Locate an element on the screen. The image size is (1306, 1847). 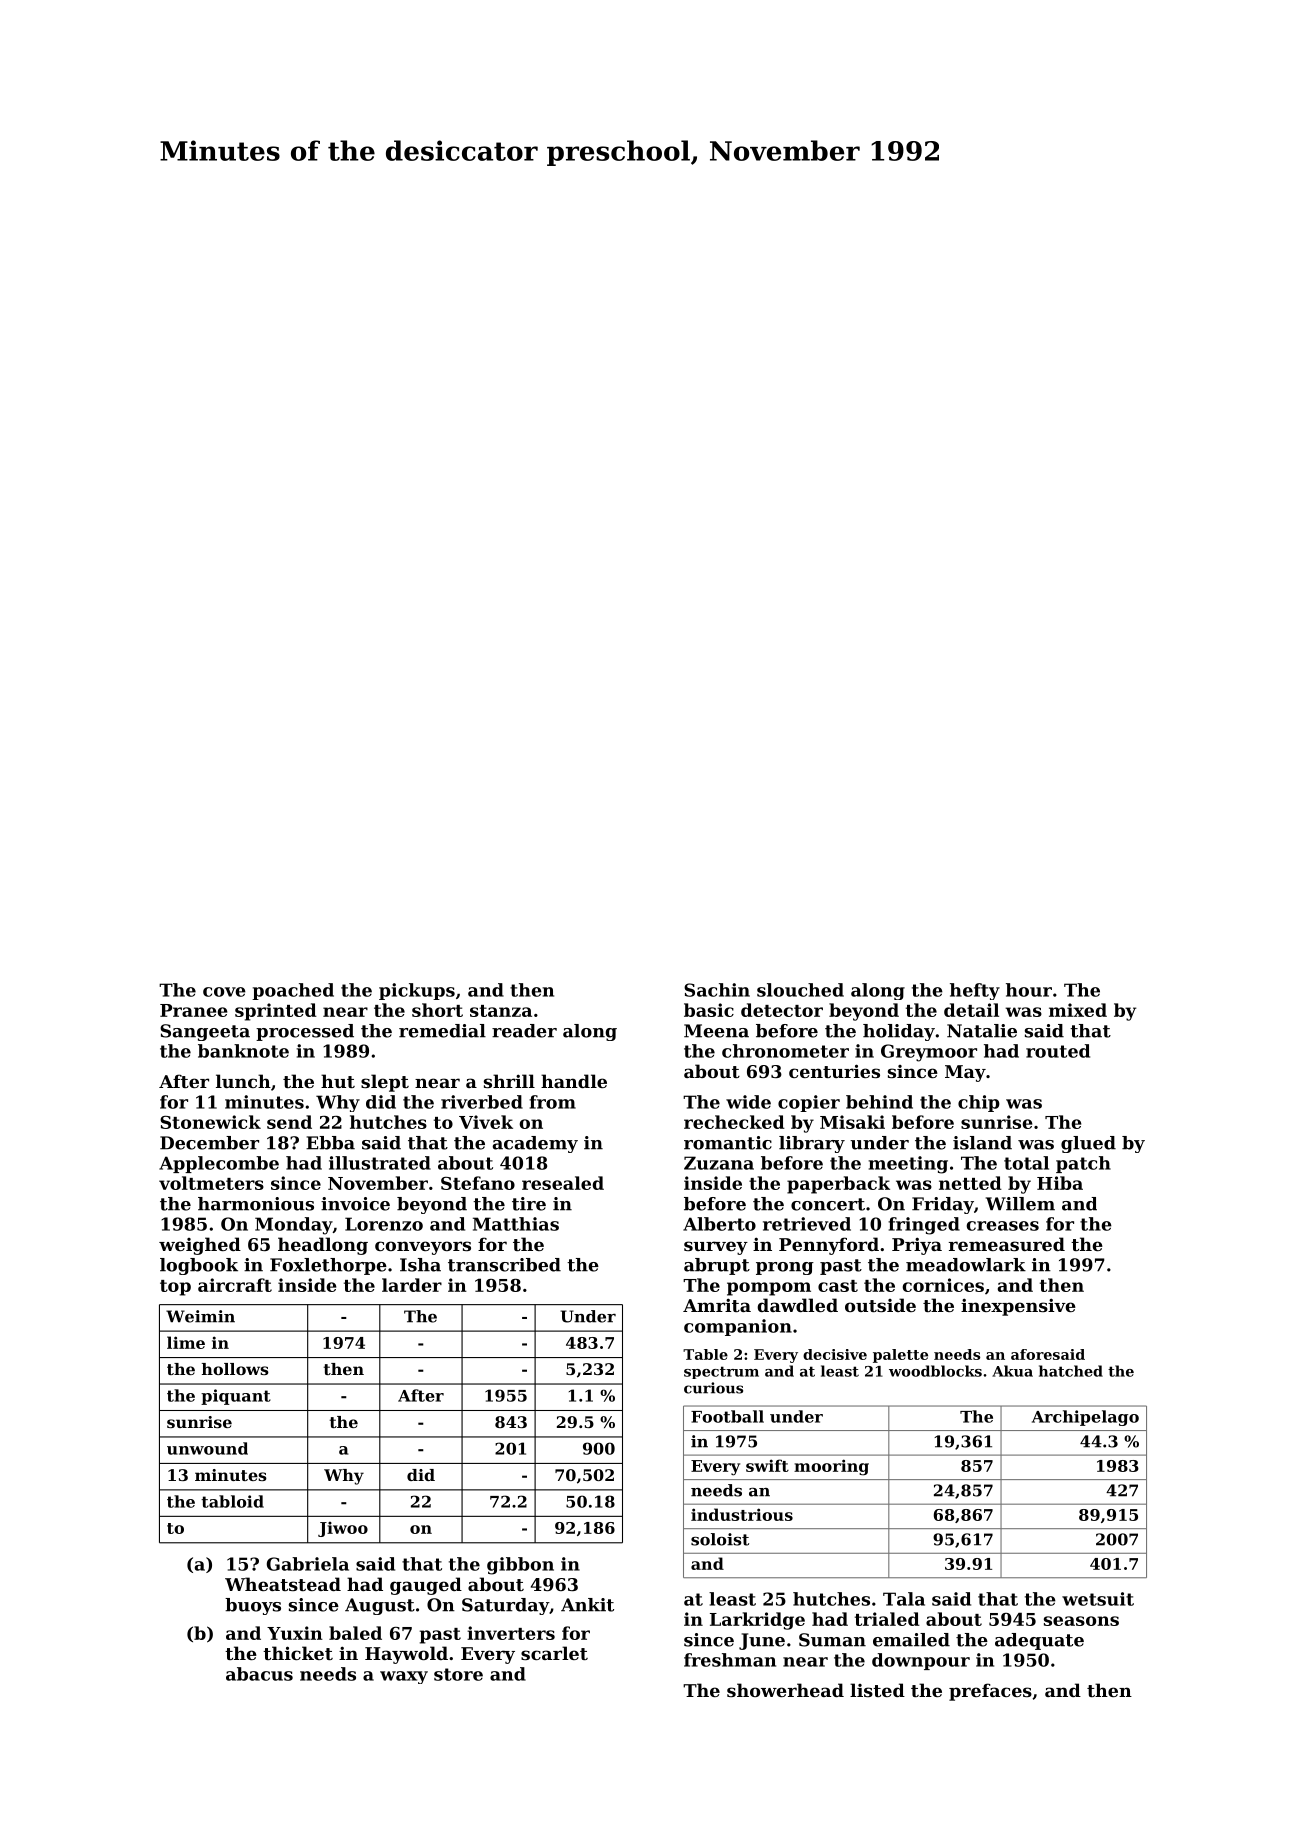
Gabriela is located at coordinates (308, 1564).
